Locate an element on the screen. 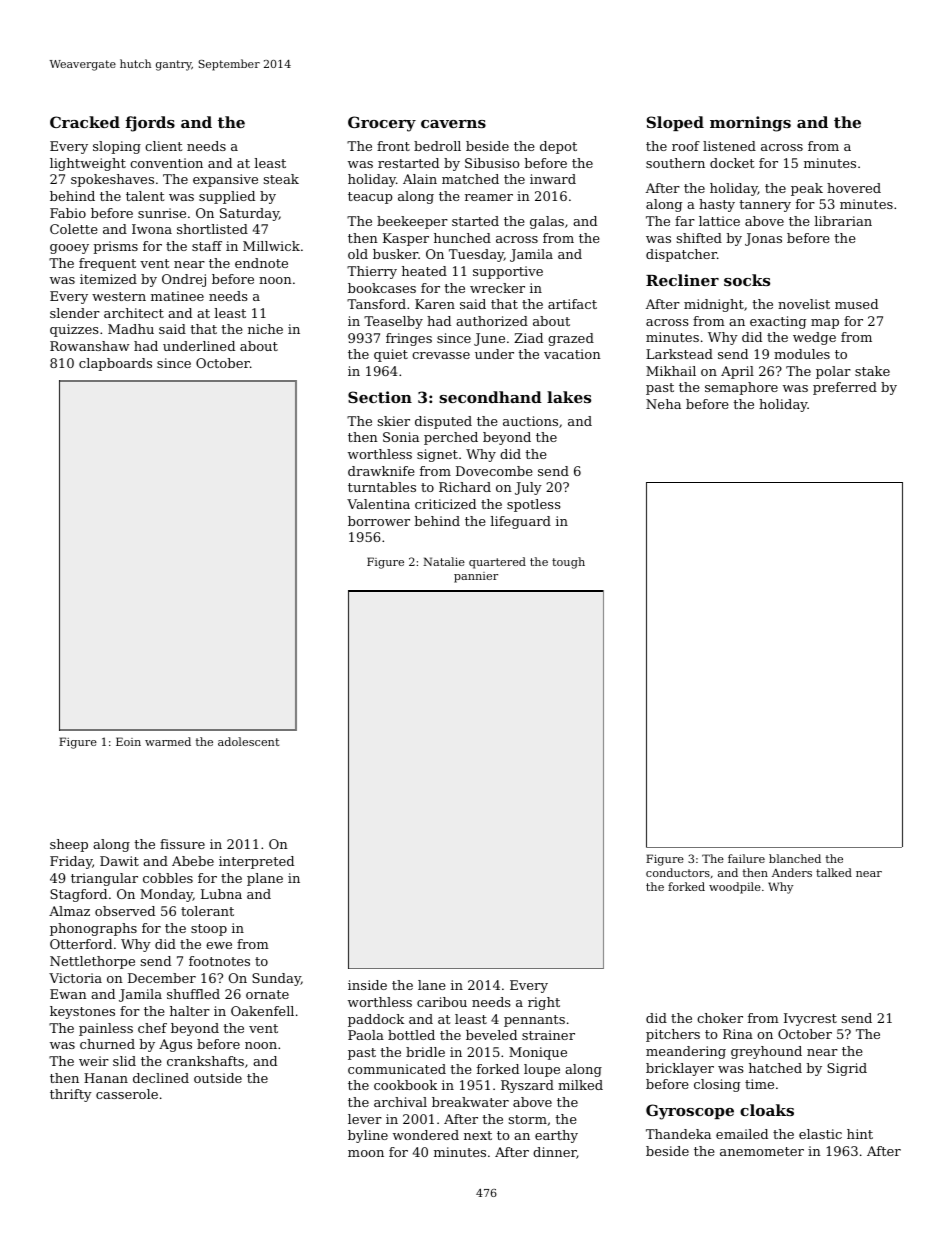 Image resolution: width=952 pixels, height=1233 pixels. painless is located at coordinates (106, 1029).
